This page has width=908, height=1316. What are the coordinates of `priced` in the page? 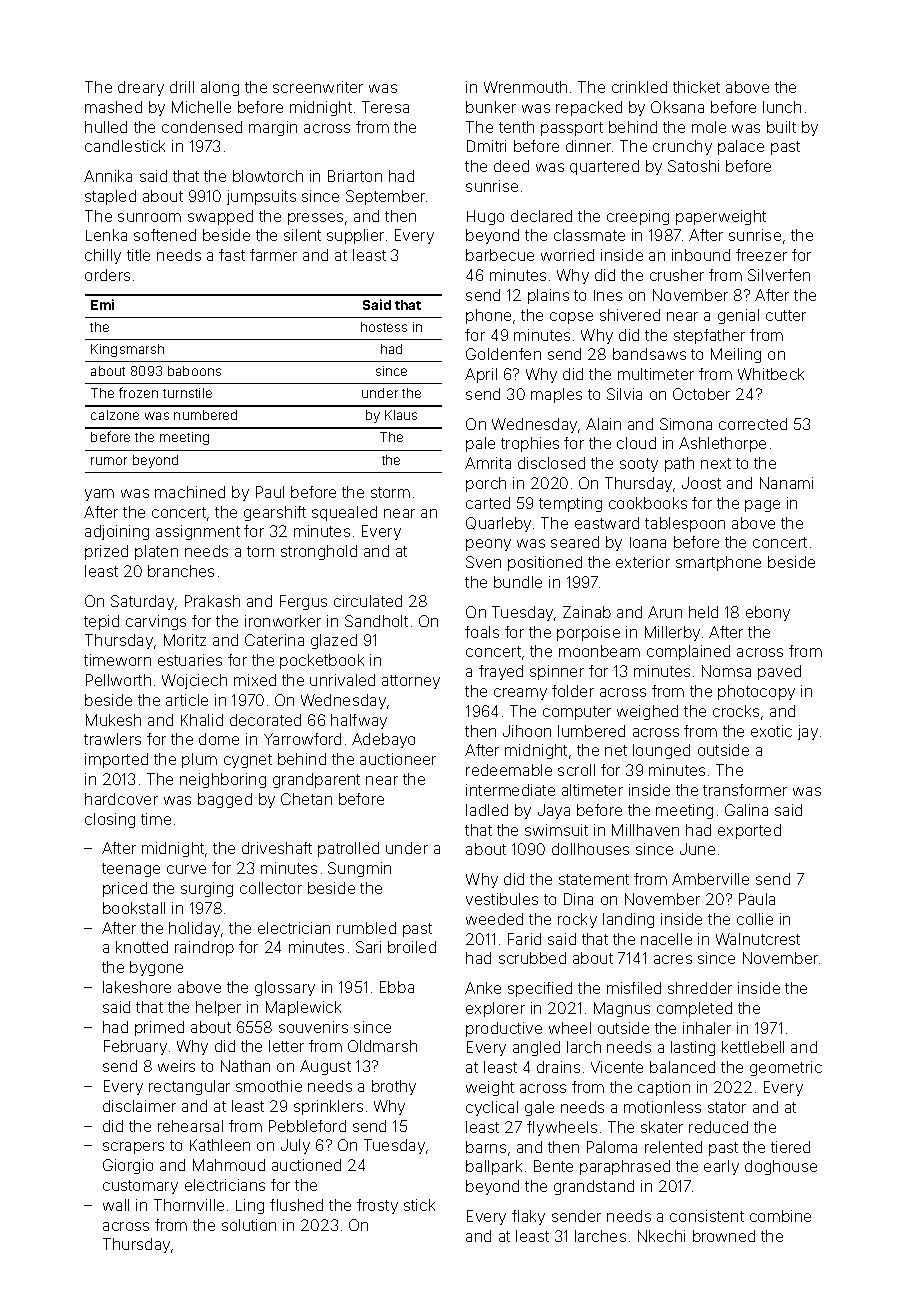 It's located at (125, 889).
